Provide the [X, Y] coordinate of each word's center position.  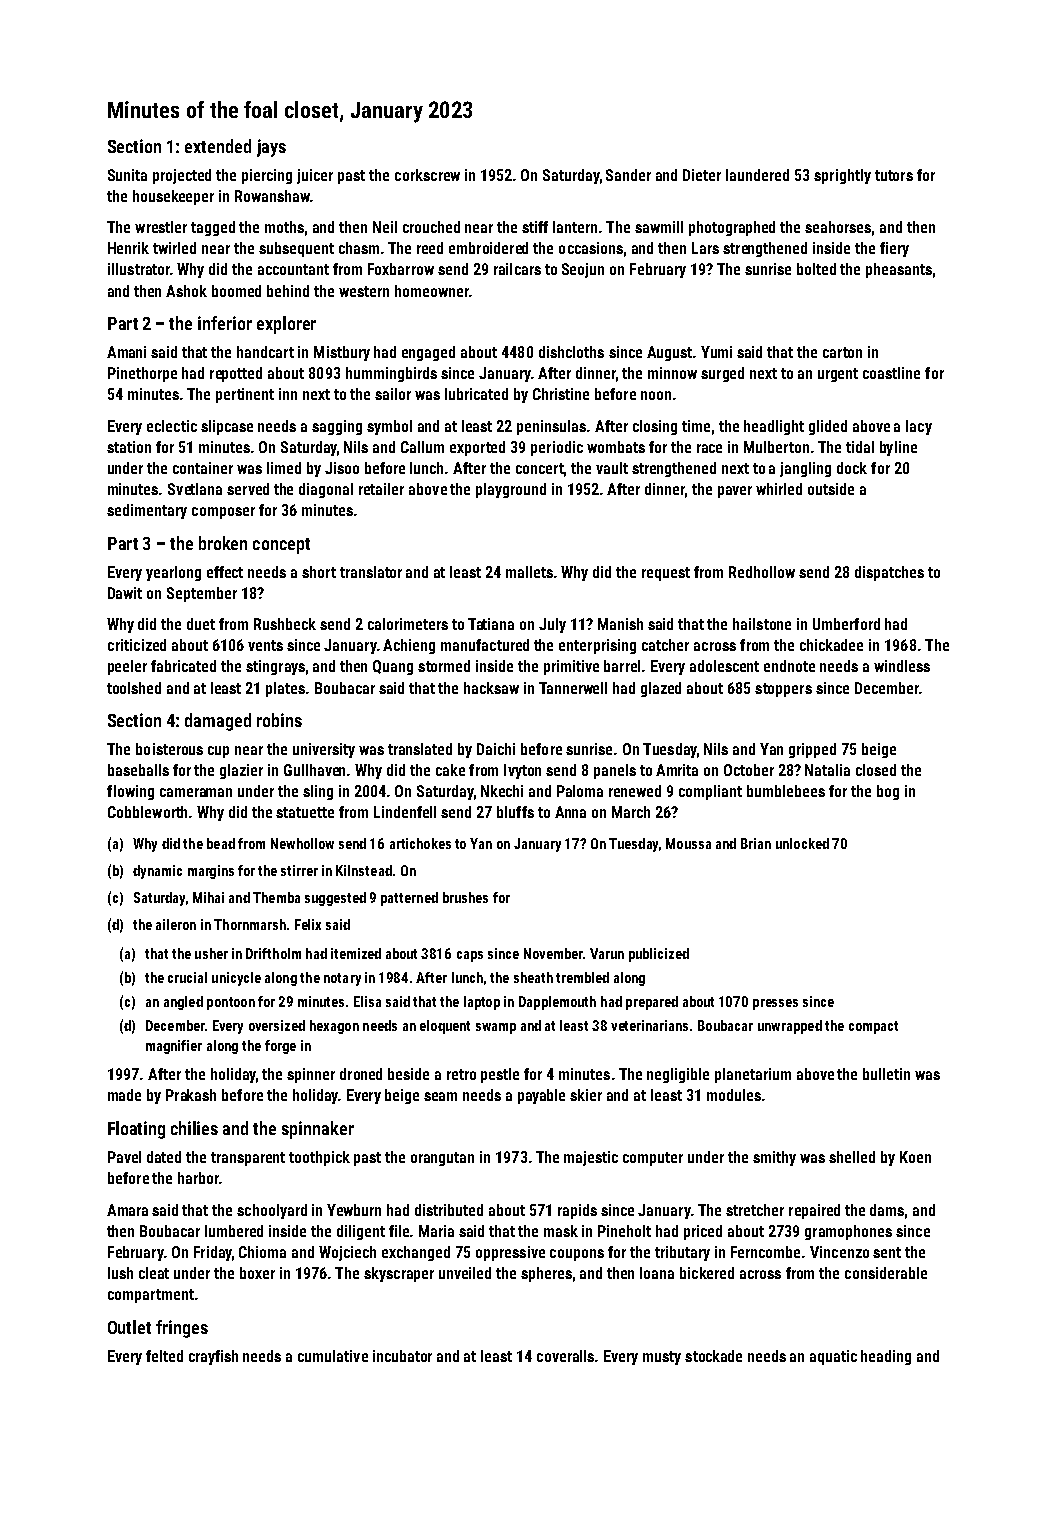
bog [888, 792]
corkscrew [427, 175]
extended [218, 146]
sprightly [842, 176]
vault [612, 468]
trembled [582, 977]
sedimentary [147, 511]
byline [898, 448]
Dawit [125, 593]
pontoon [231, 1003]
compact [873, 1027]
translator [371, 572]
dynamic [157, 872]
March [631, 812]
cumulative [333, 1356]
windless [902, 666]
